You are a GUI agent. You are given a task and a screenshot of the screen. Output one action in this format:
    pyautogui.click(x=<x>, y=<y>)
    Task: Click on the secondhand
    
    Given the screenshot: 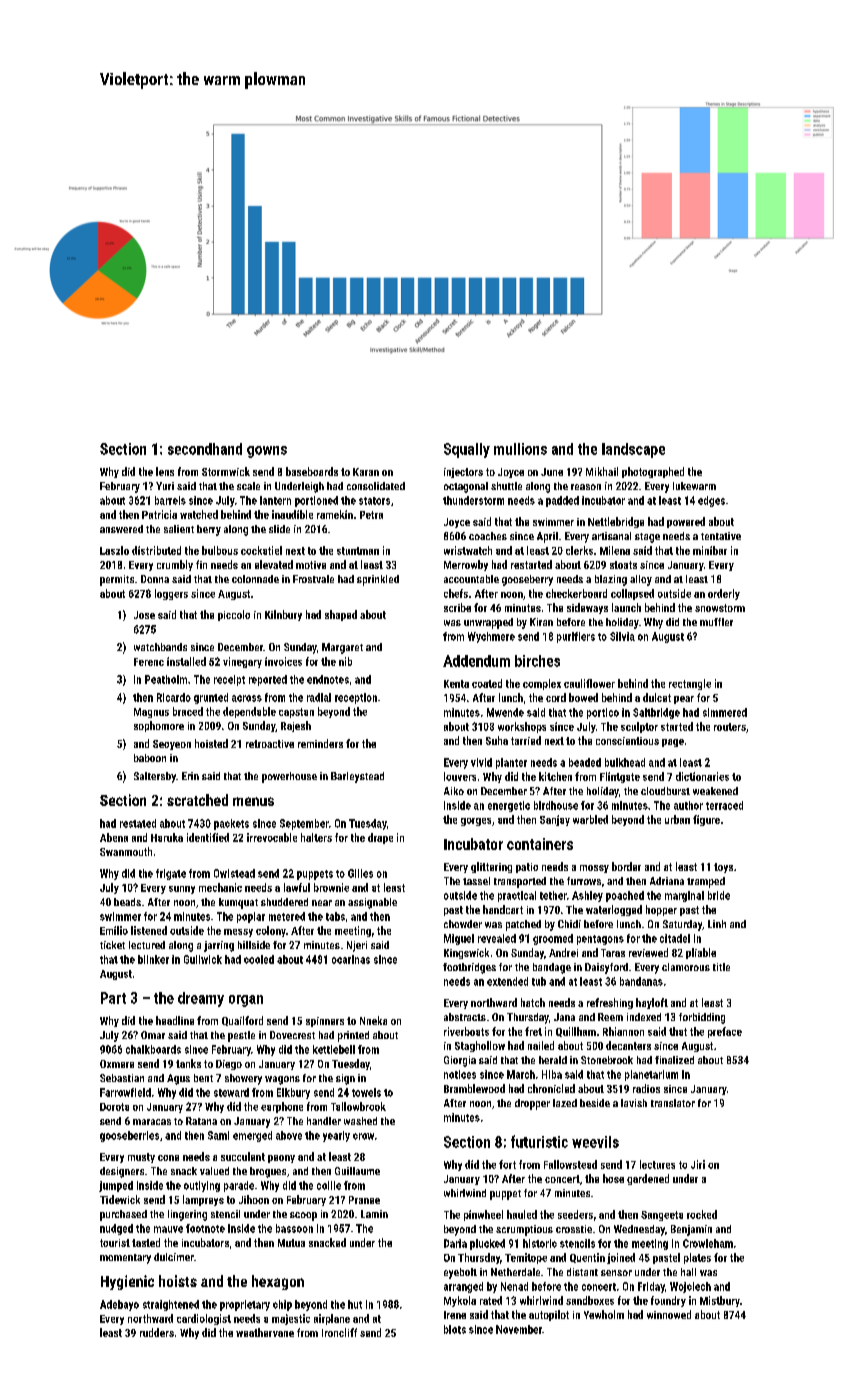 What is the action you would take?
    pyautogui.click(x=205, y=449)
